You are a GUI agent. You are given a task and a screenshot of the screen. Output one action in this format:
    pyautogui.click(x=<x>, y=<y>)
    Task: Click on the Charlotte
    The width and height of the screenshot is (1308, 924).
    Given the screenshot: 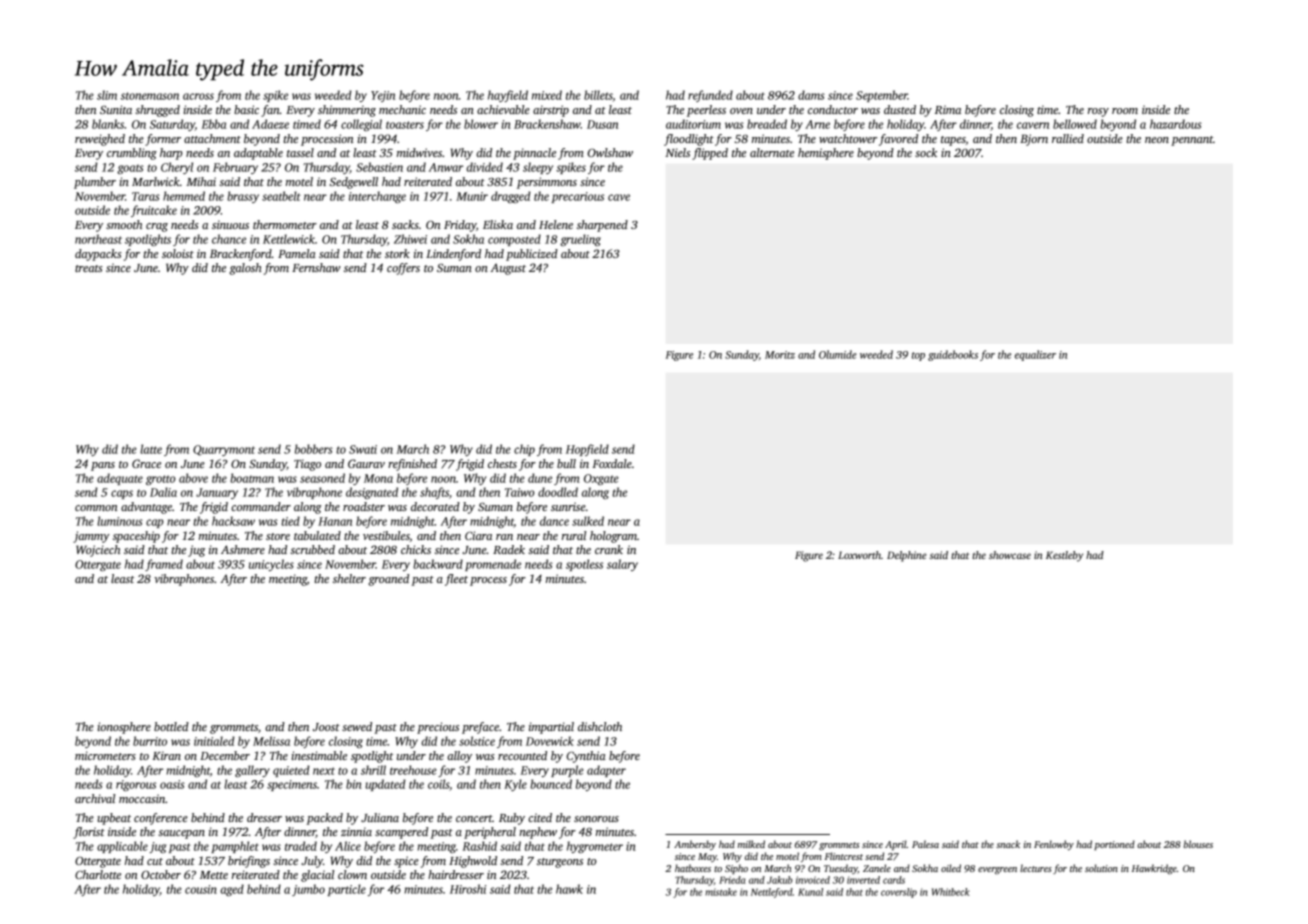 What is the action you would take?
    pyautogui.click(x=98, y=874)
